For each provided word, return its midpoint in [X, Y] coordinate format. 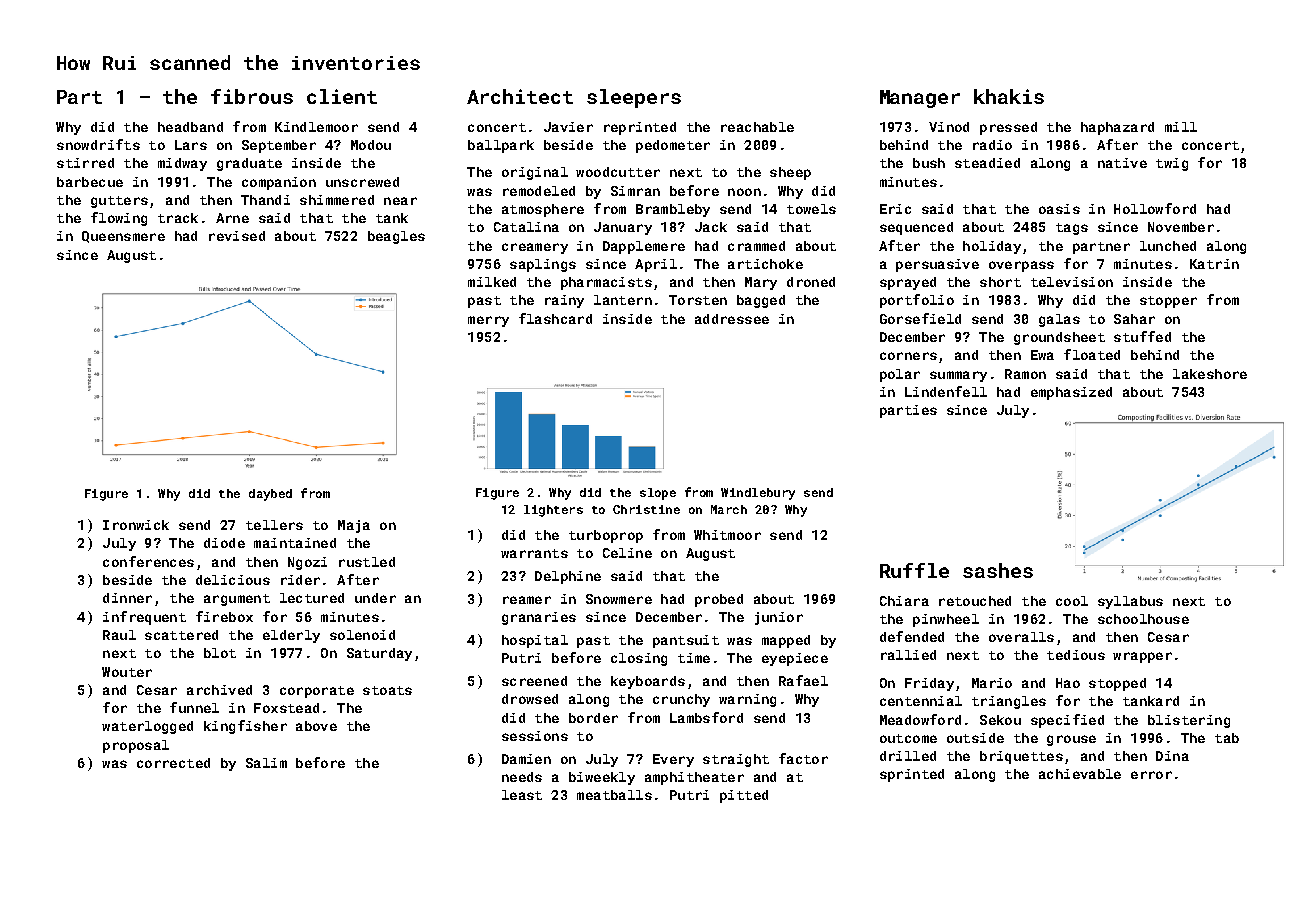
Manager [920, 99]
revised [237, 236]
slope [658, 494]
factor [803, 758]
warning [747, 700]
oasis [1059, 209]
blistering [1189, 721]
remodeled [539, 191]
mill [1181, 127]
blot [220, 653]
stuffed [1142, 336]
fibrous [252, 96]
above [316, 726]
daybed [270, 495]
